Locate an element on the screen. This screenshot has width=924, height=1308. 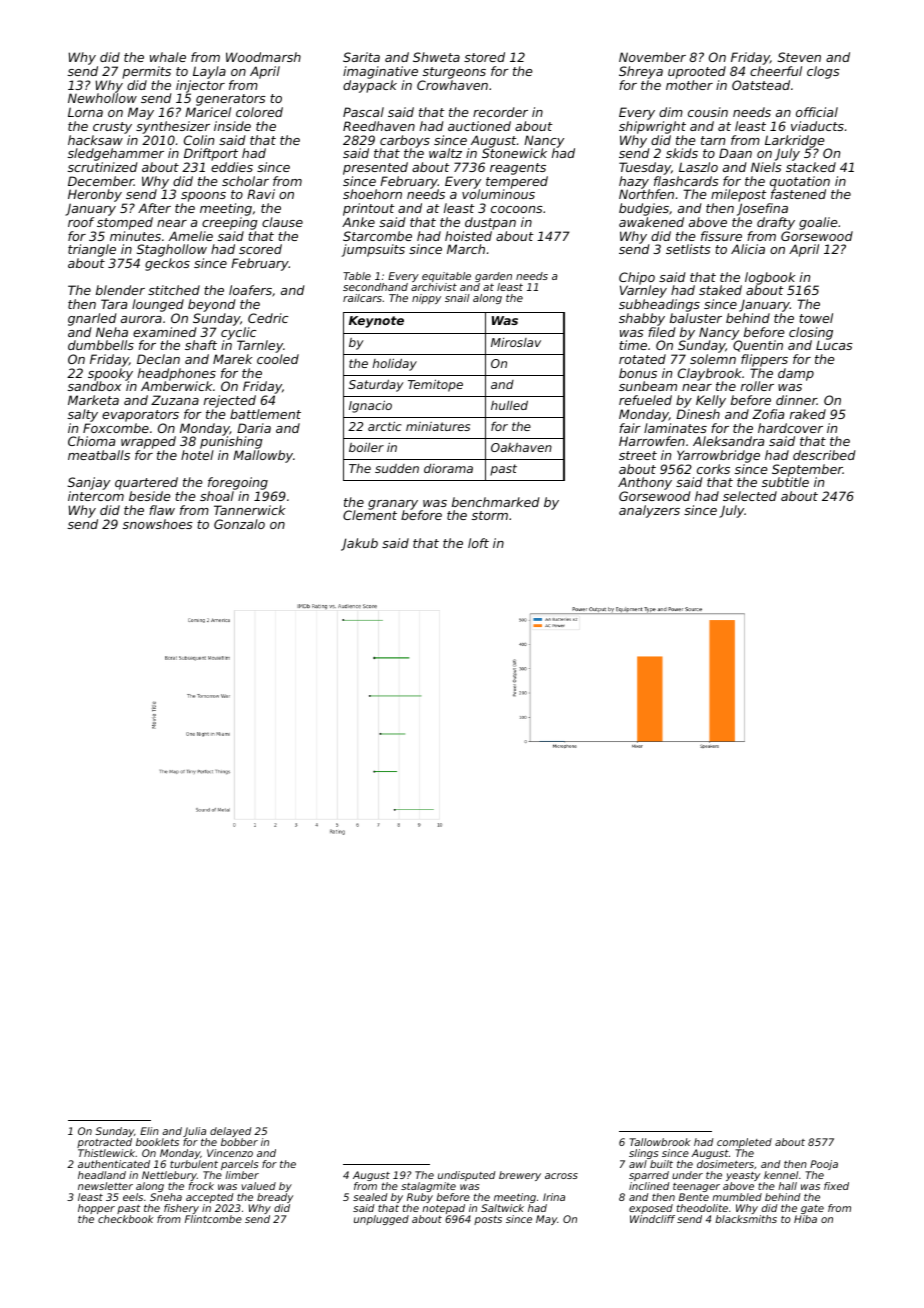
Aleksandra is located at coordinates (728, 441).
